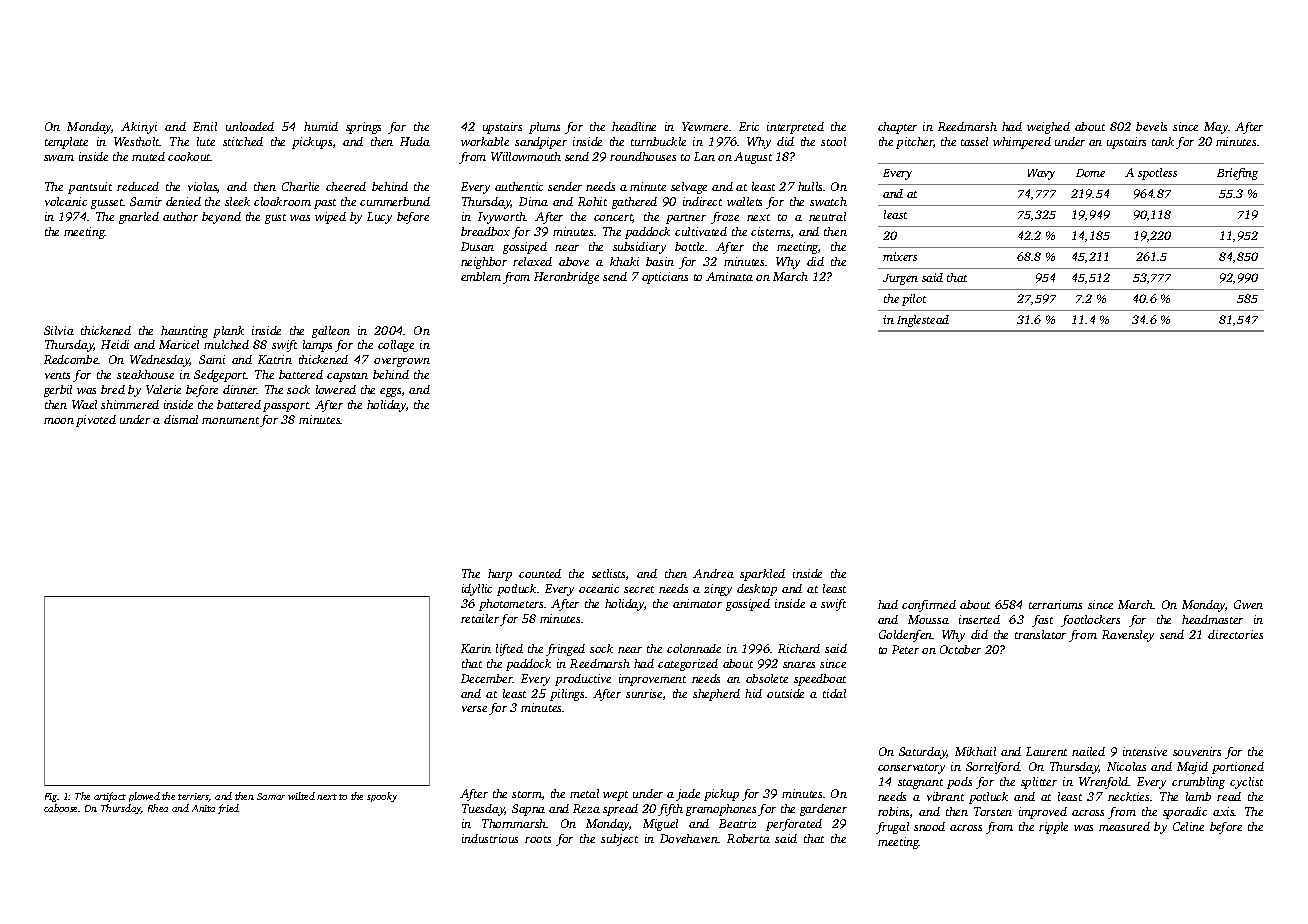  Describe the element at coordinates (900, 256) in the page. I see `mixers` at that location.
